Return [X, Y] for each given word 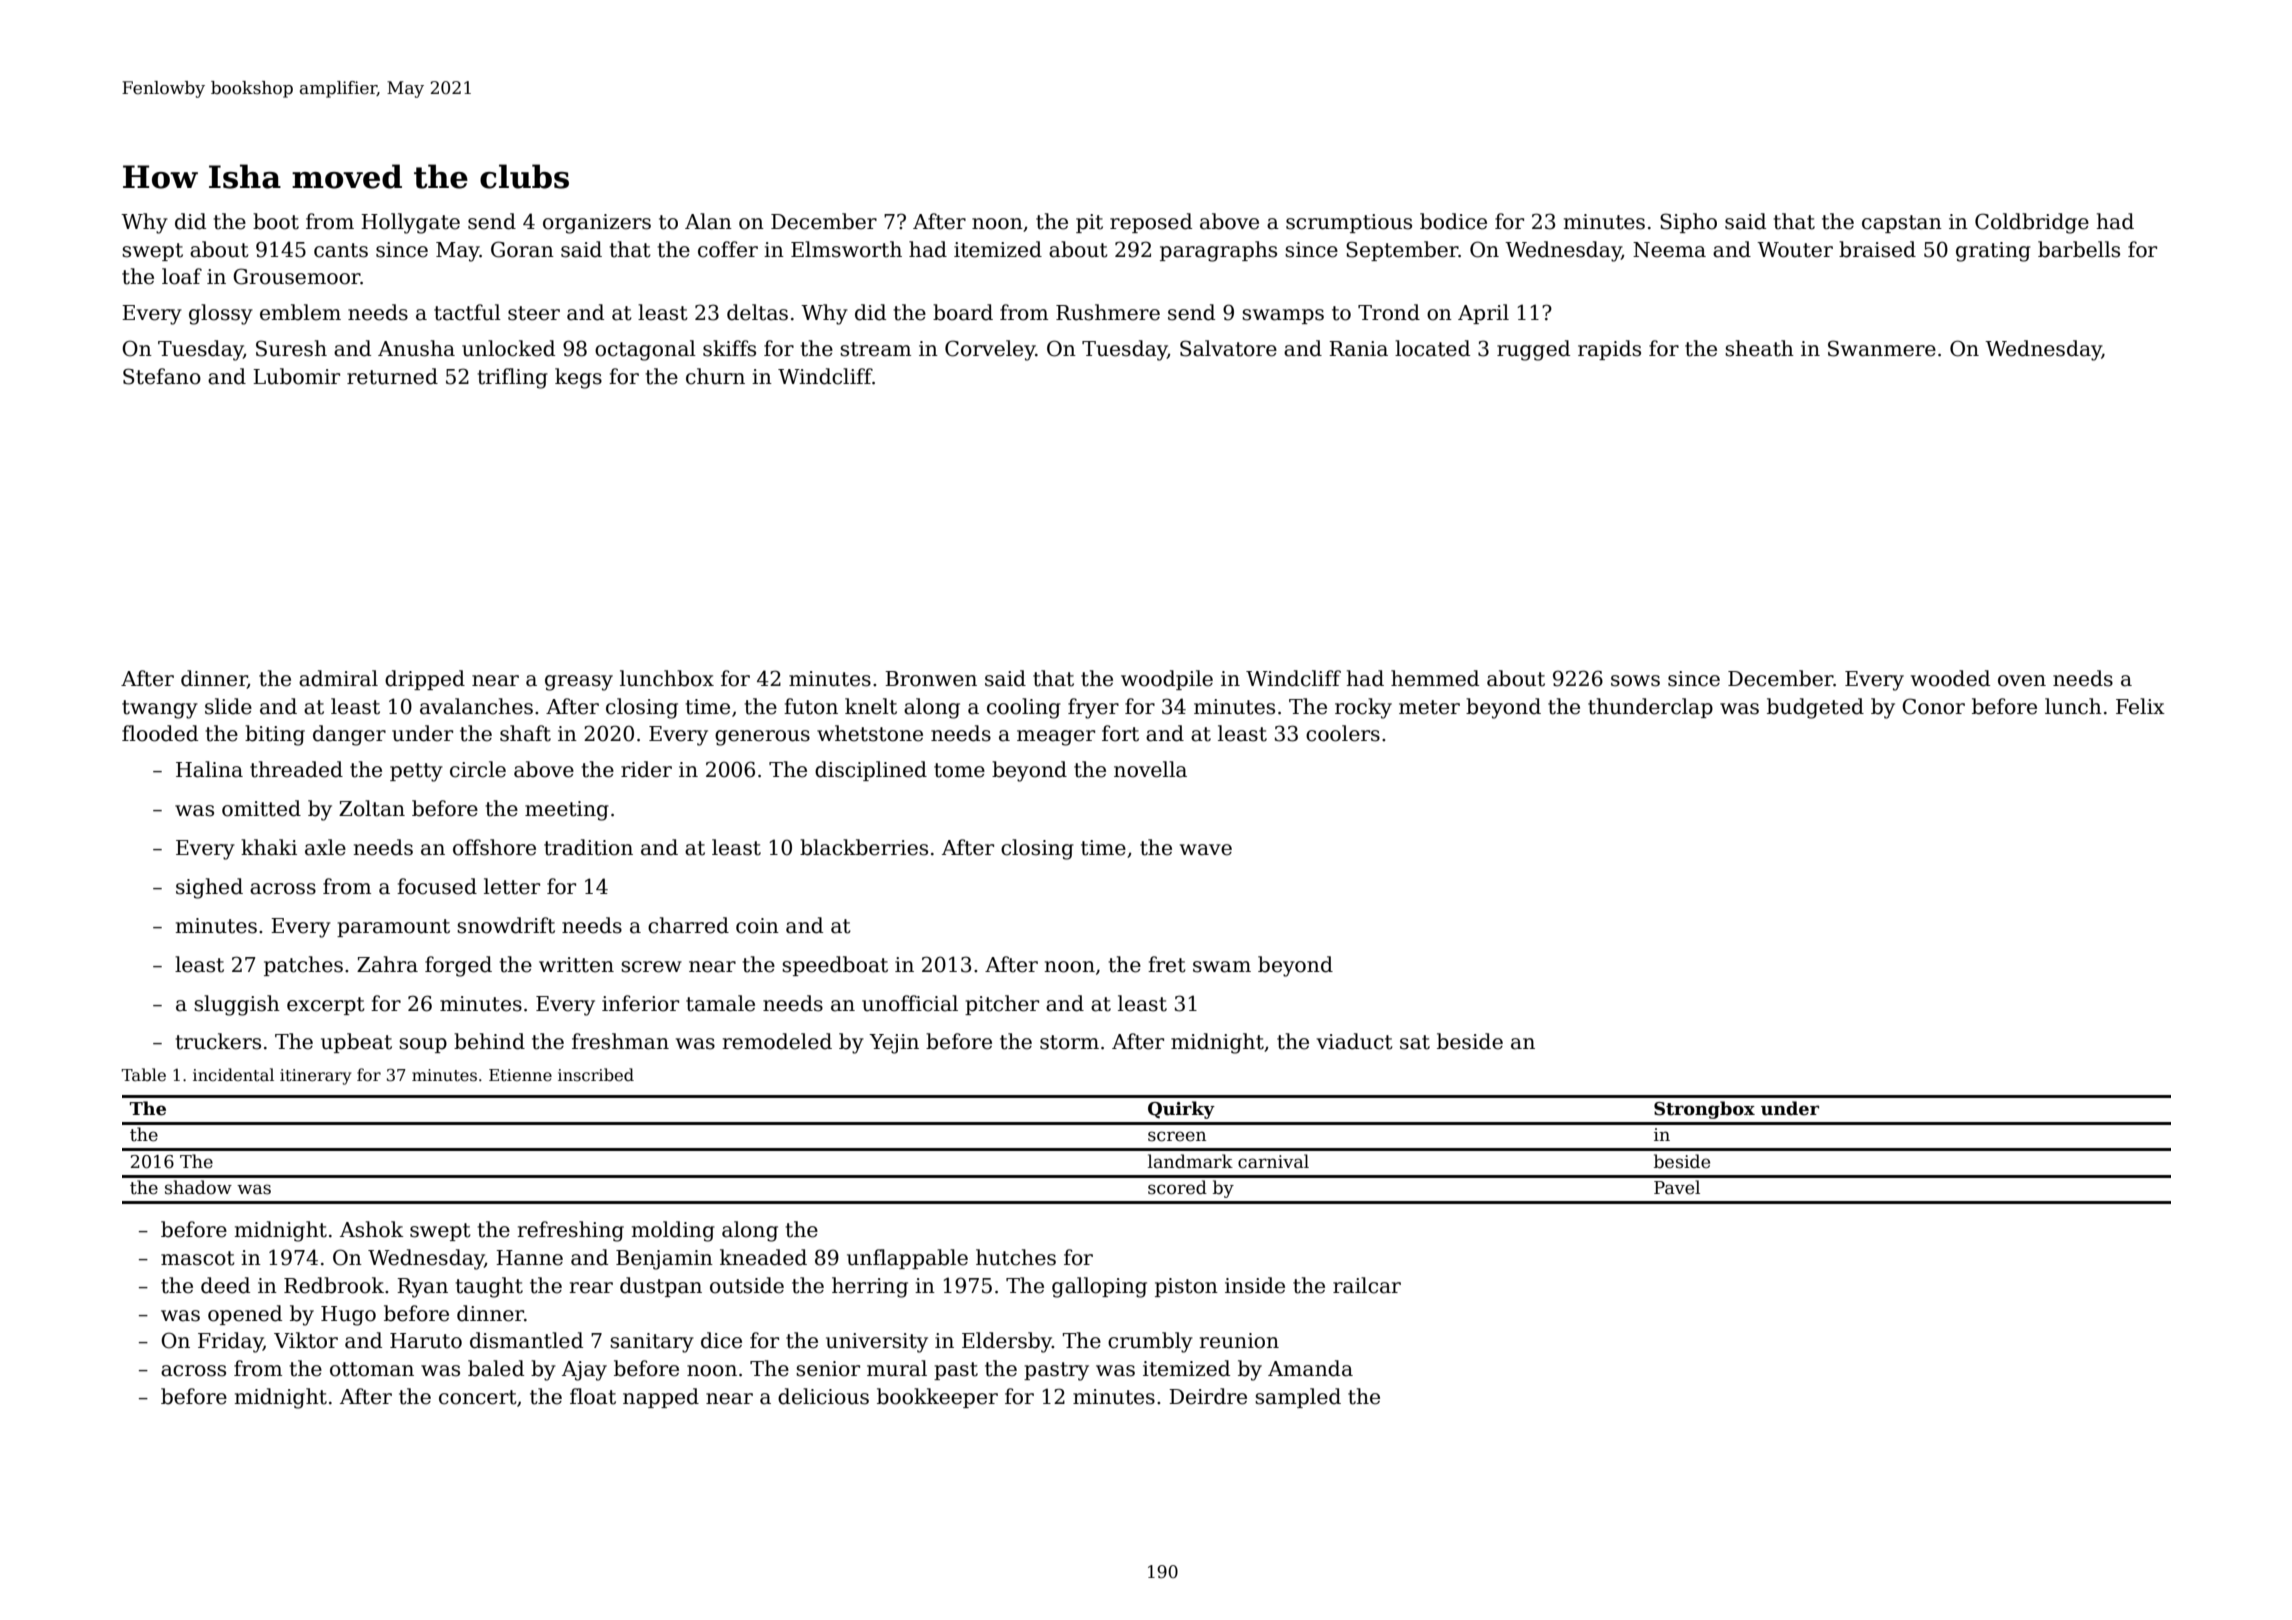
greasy [579, 683]
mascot [198, 1258]
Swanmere [1882, 348]
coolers [1343, 733]
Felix [2140, 706]
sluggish [237, 1005]
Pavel [1677, 1187]
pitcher [1002, 1005]
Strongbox [1704, 1110]
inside [1255, 1285]
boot [276, 221]
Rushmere [1108, 312]
